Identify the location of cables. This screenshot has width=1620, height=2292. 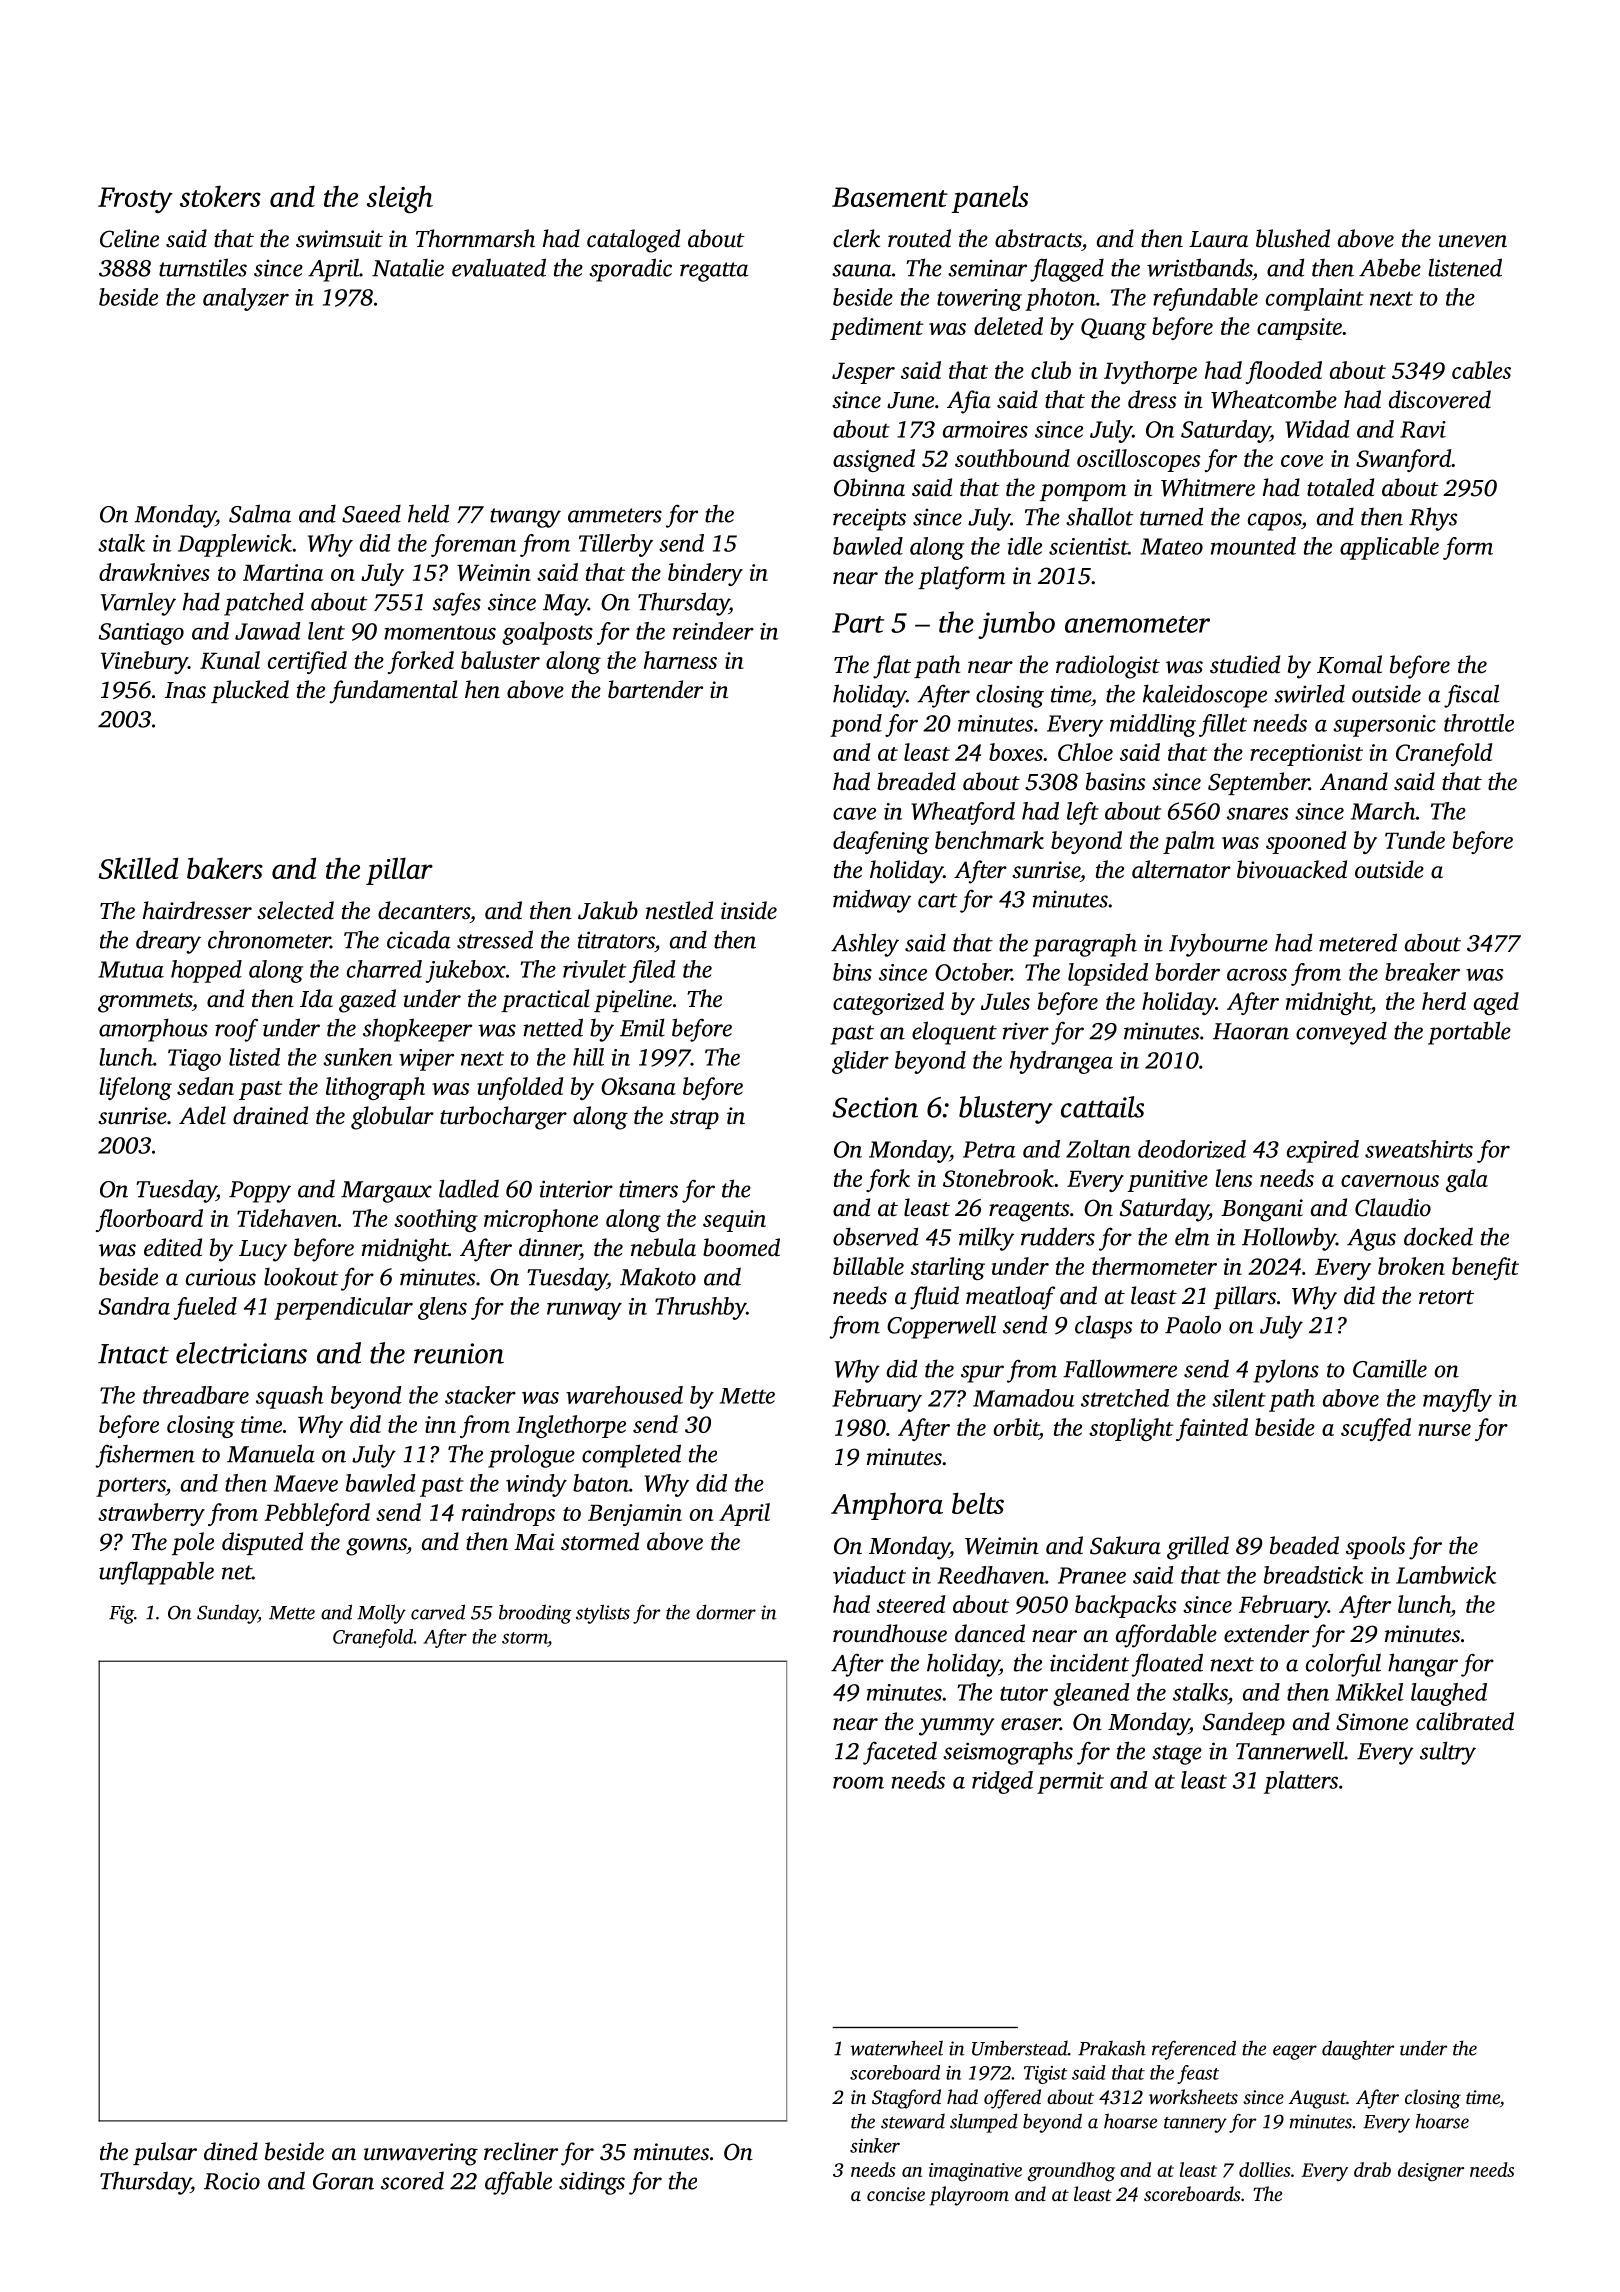
(1481, 370).
